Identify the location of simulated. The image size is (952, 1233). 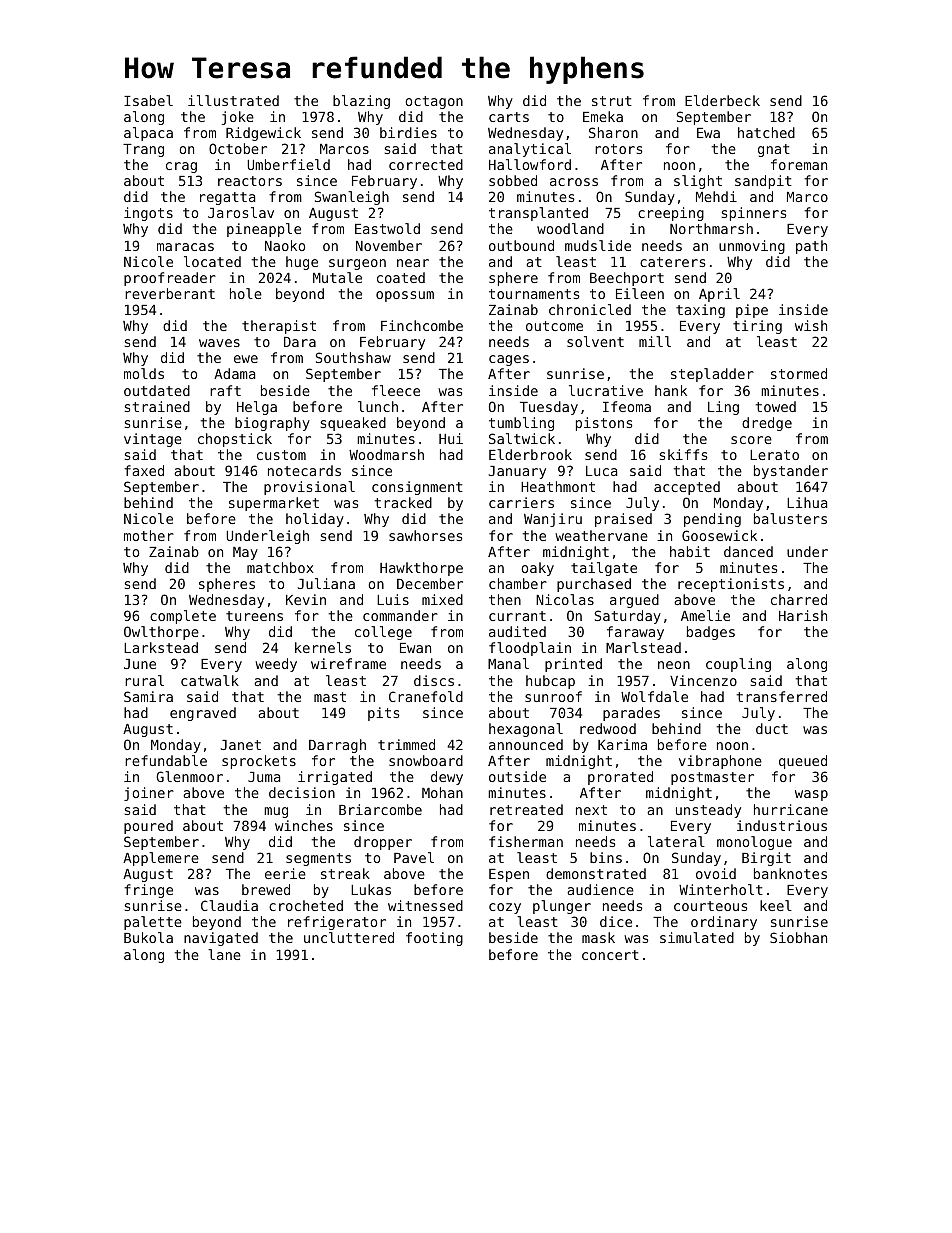
(697, 937).
